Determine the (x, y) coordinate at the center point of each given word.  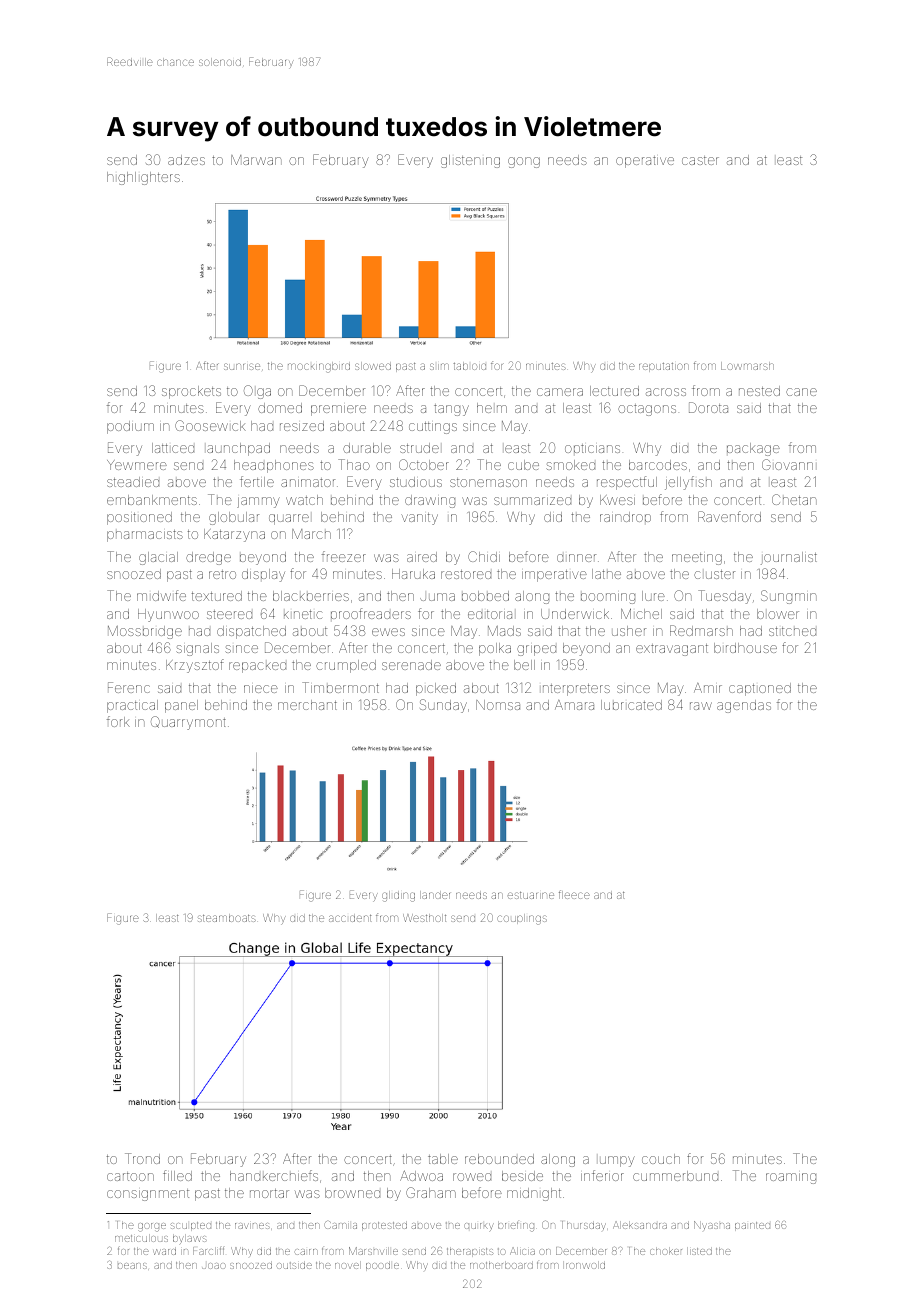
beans (132, 1266)
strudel (419, 448)
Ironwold (585, 1265)
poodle (382, 1266)
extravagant (672, 650)
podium (130, 427)
